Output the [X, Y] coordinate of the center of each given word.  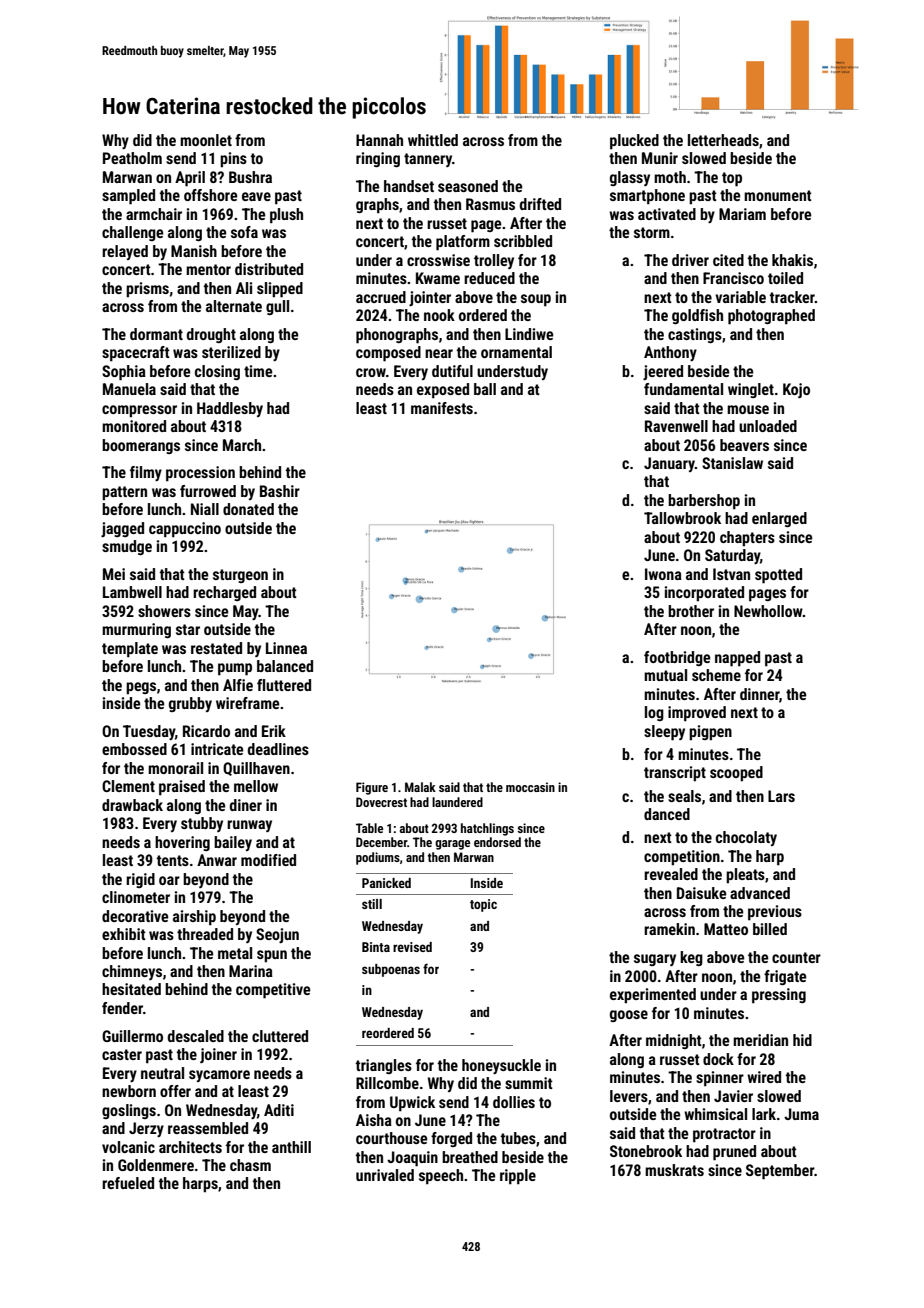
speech [441, 1177]
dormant [156, 334]
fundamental [683, 389]
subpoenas [391, 970]
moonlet [206, 140]
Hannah [379, 140]
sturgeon [240, 576]
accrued [381, 297]
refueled [128, 1183]
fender [122, 1008]
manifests [442, 408]
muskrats [674, 1170]
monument [778, 195]
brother [691, 611]
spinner [720, 1079]
